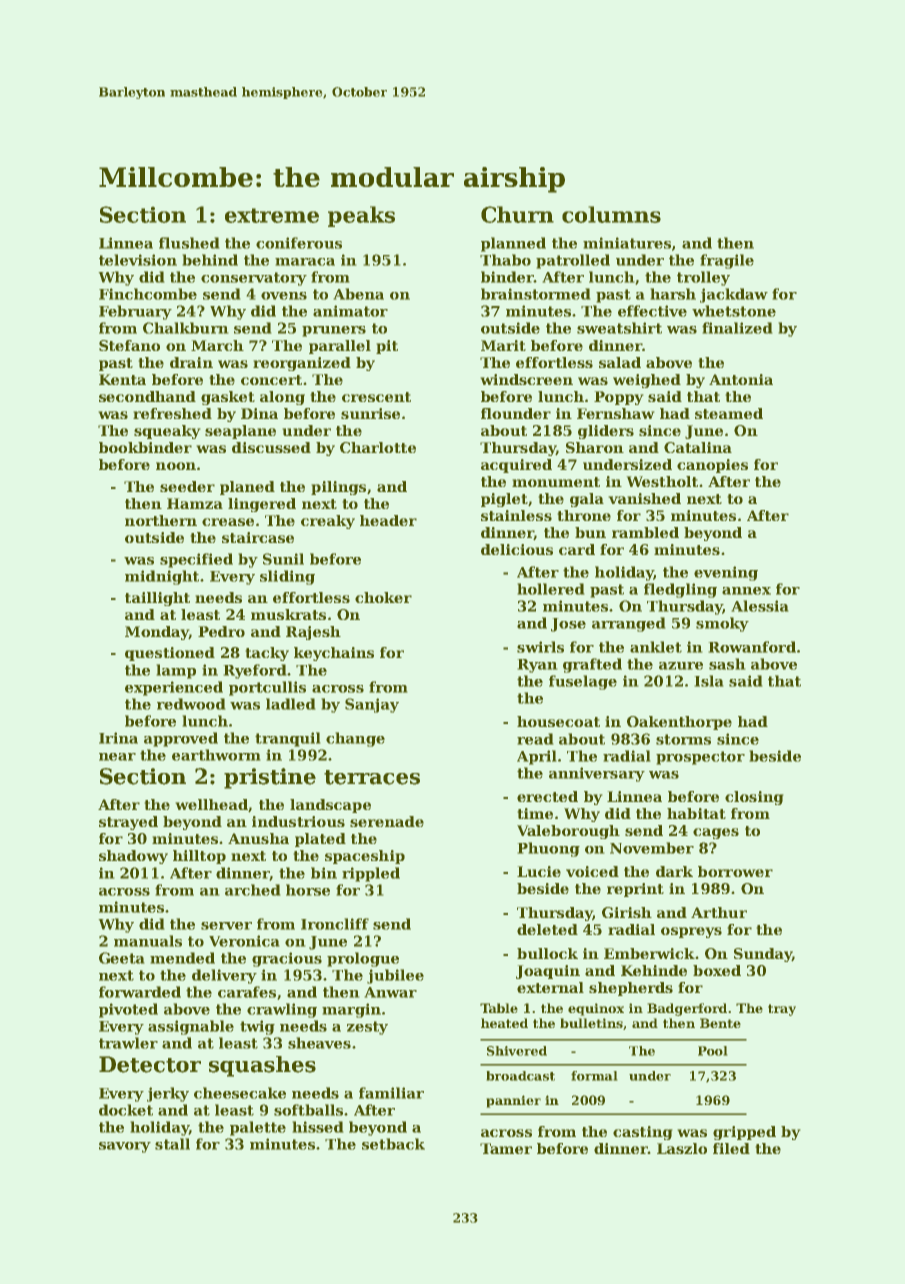 Image resolution: width=905 pixels, height=1284 pixels. Describe the element at coordinates (517, 214) in the image. I see `Churn` at that location.
